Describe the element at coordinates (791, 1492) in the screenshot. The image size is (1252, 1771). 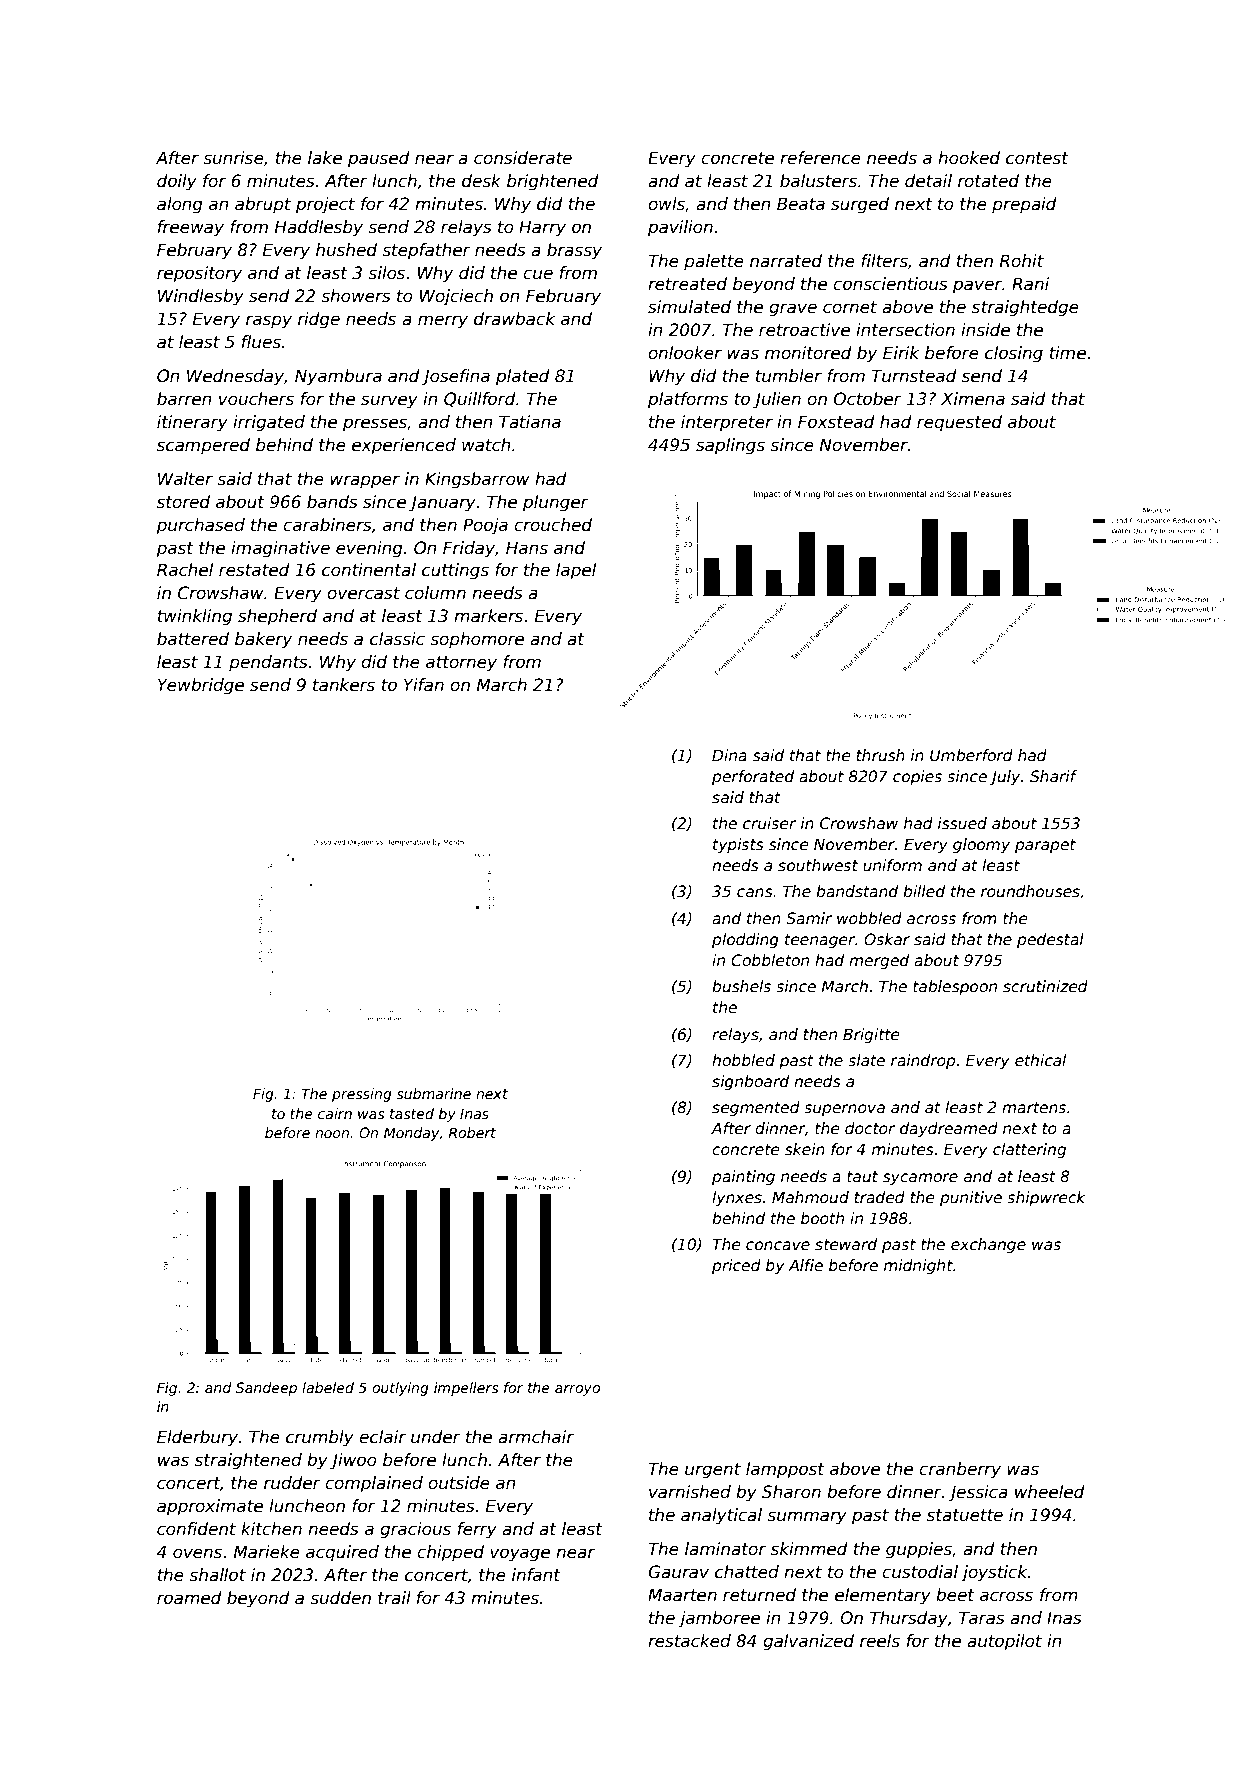
I see `Sharon` at that location.
